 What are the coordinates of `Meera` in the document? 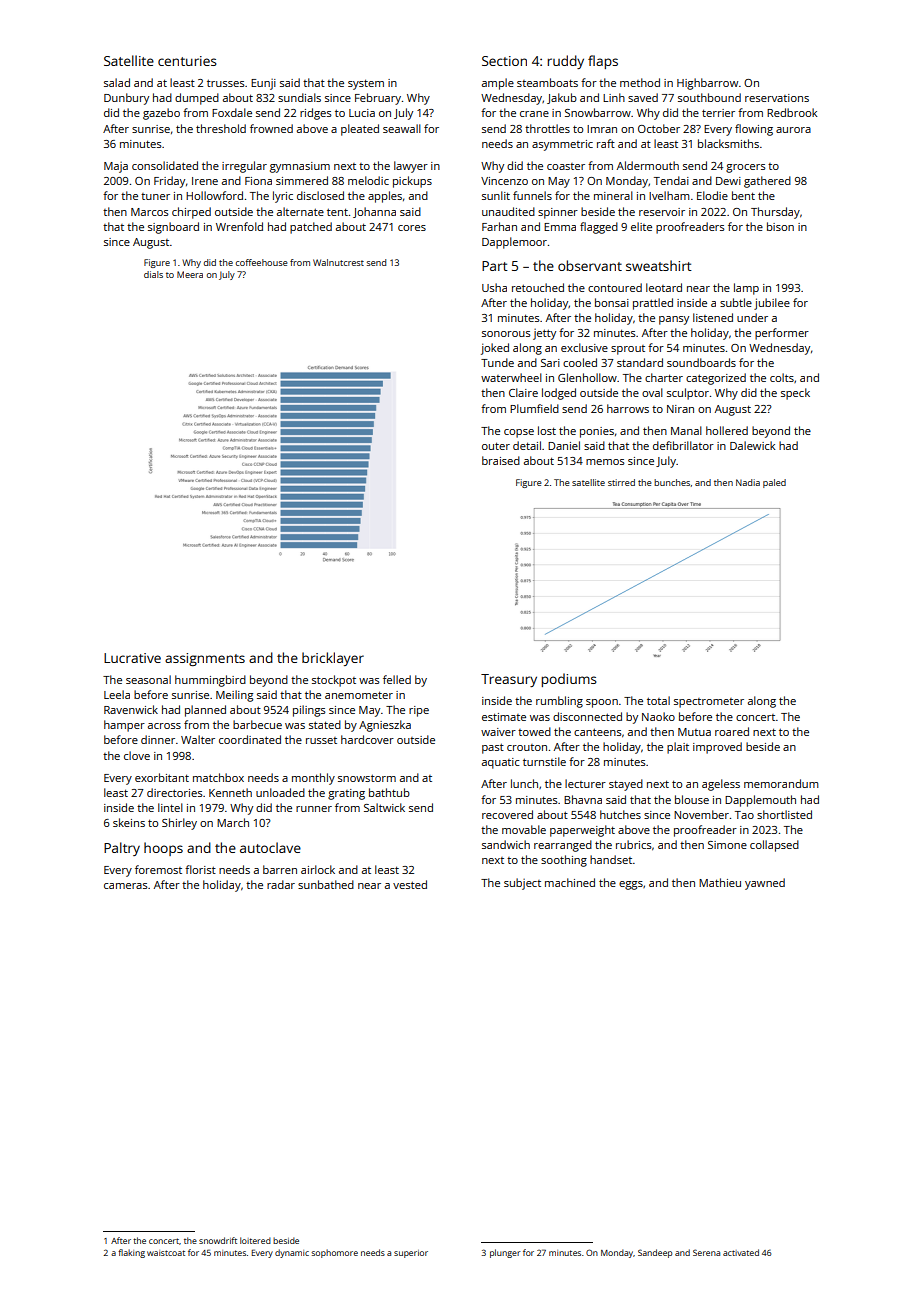 It's located at (190, 274).
